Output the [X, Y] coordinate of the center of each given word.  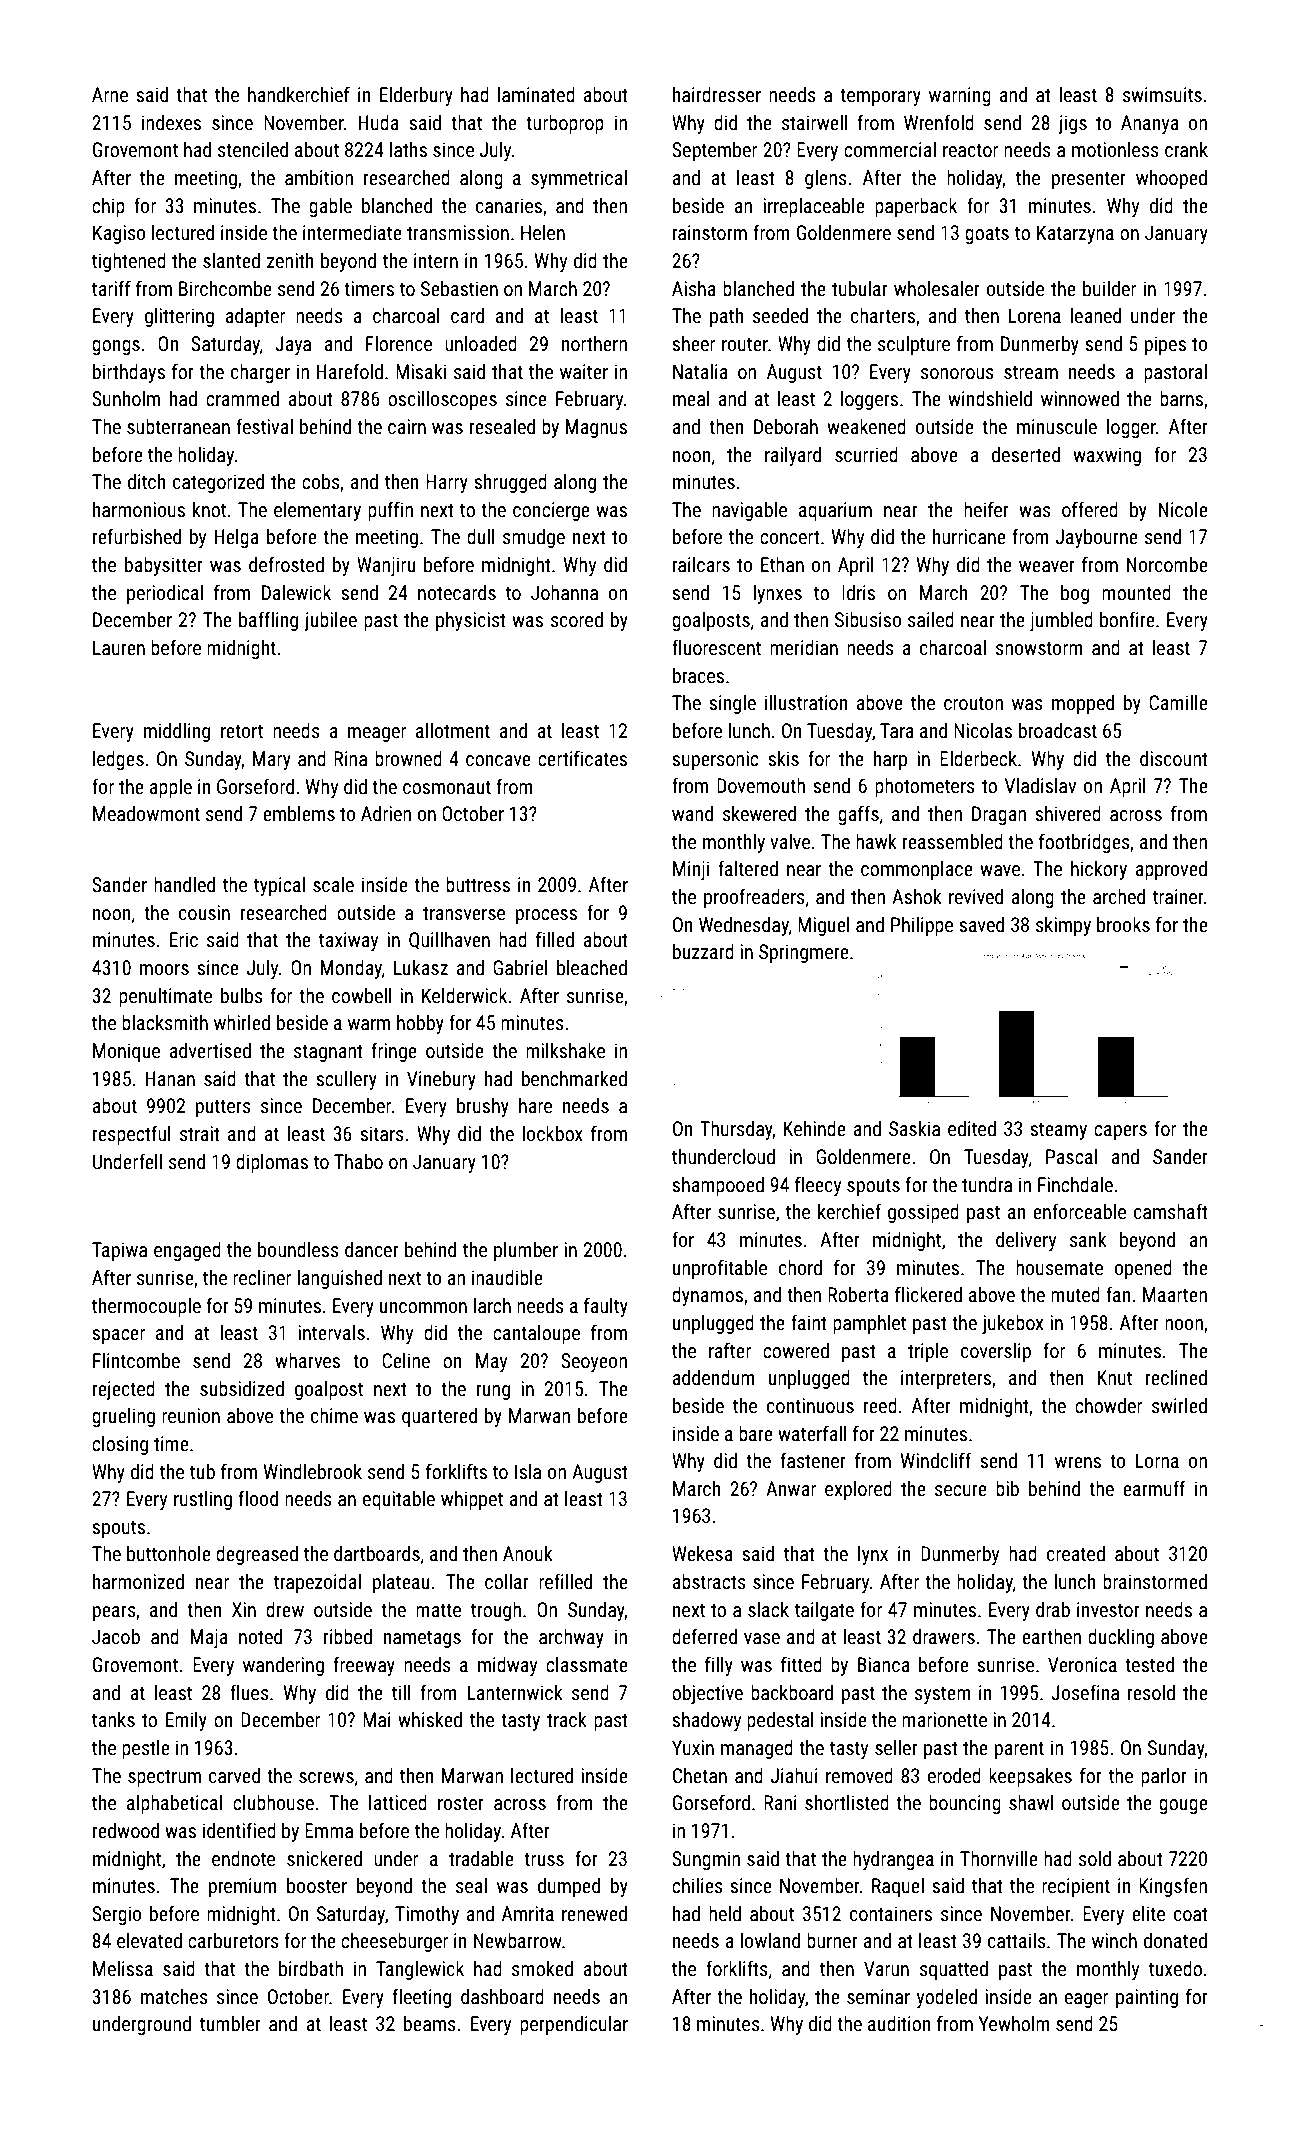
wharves [307, 1360]
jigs [1072, 124]
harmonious [139, 509]
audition [899, 2023]
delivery [1026, 1241]
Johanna [564, 592]
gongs [116, 347]
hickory [1099, 870]
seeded [780, 315]
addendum [713, 1377]
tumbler [230, 2023]
